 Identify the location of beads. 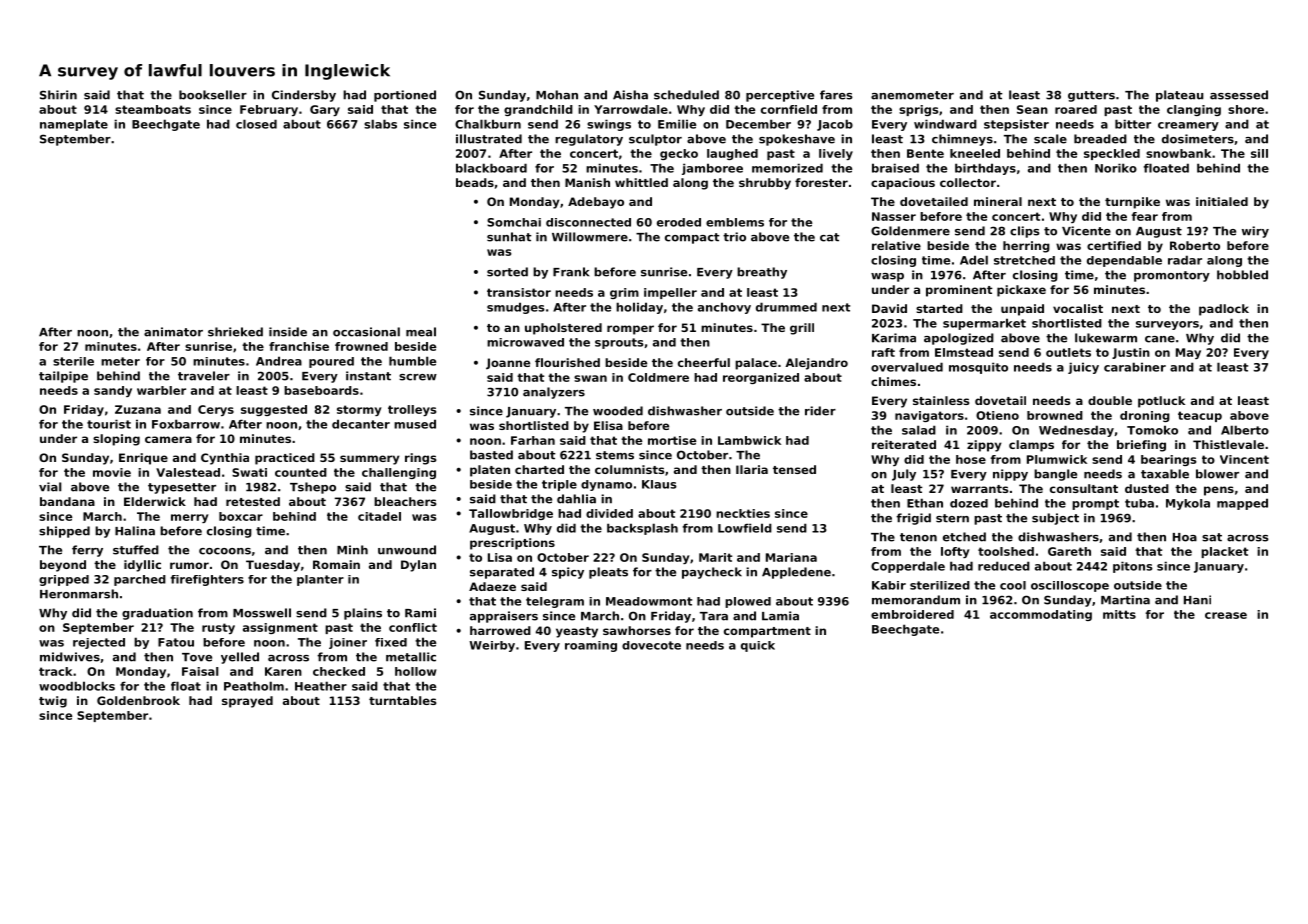
(475, 182).
